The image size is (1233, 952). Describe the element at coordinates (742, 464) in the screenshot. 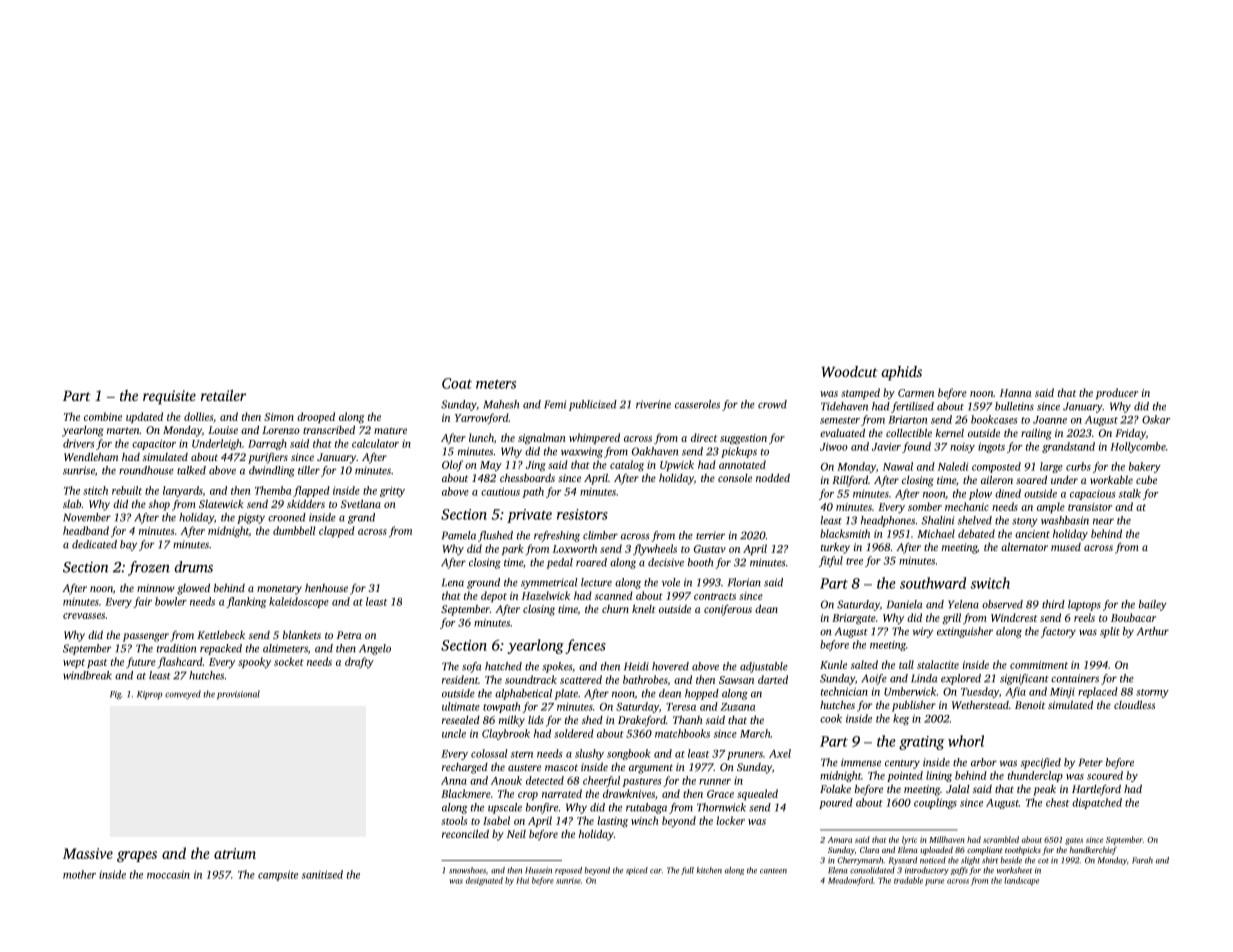

I see `annotated` at that location.
